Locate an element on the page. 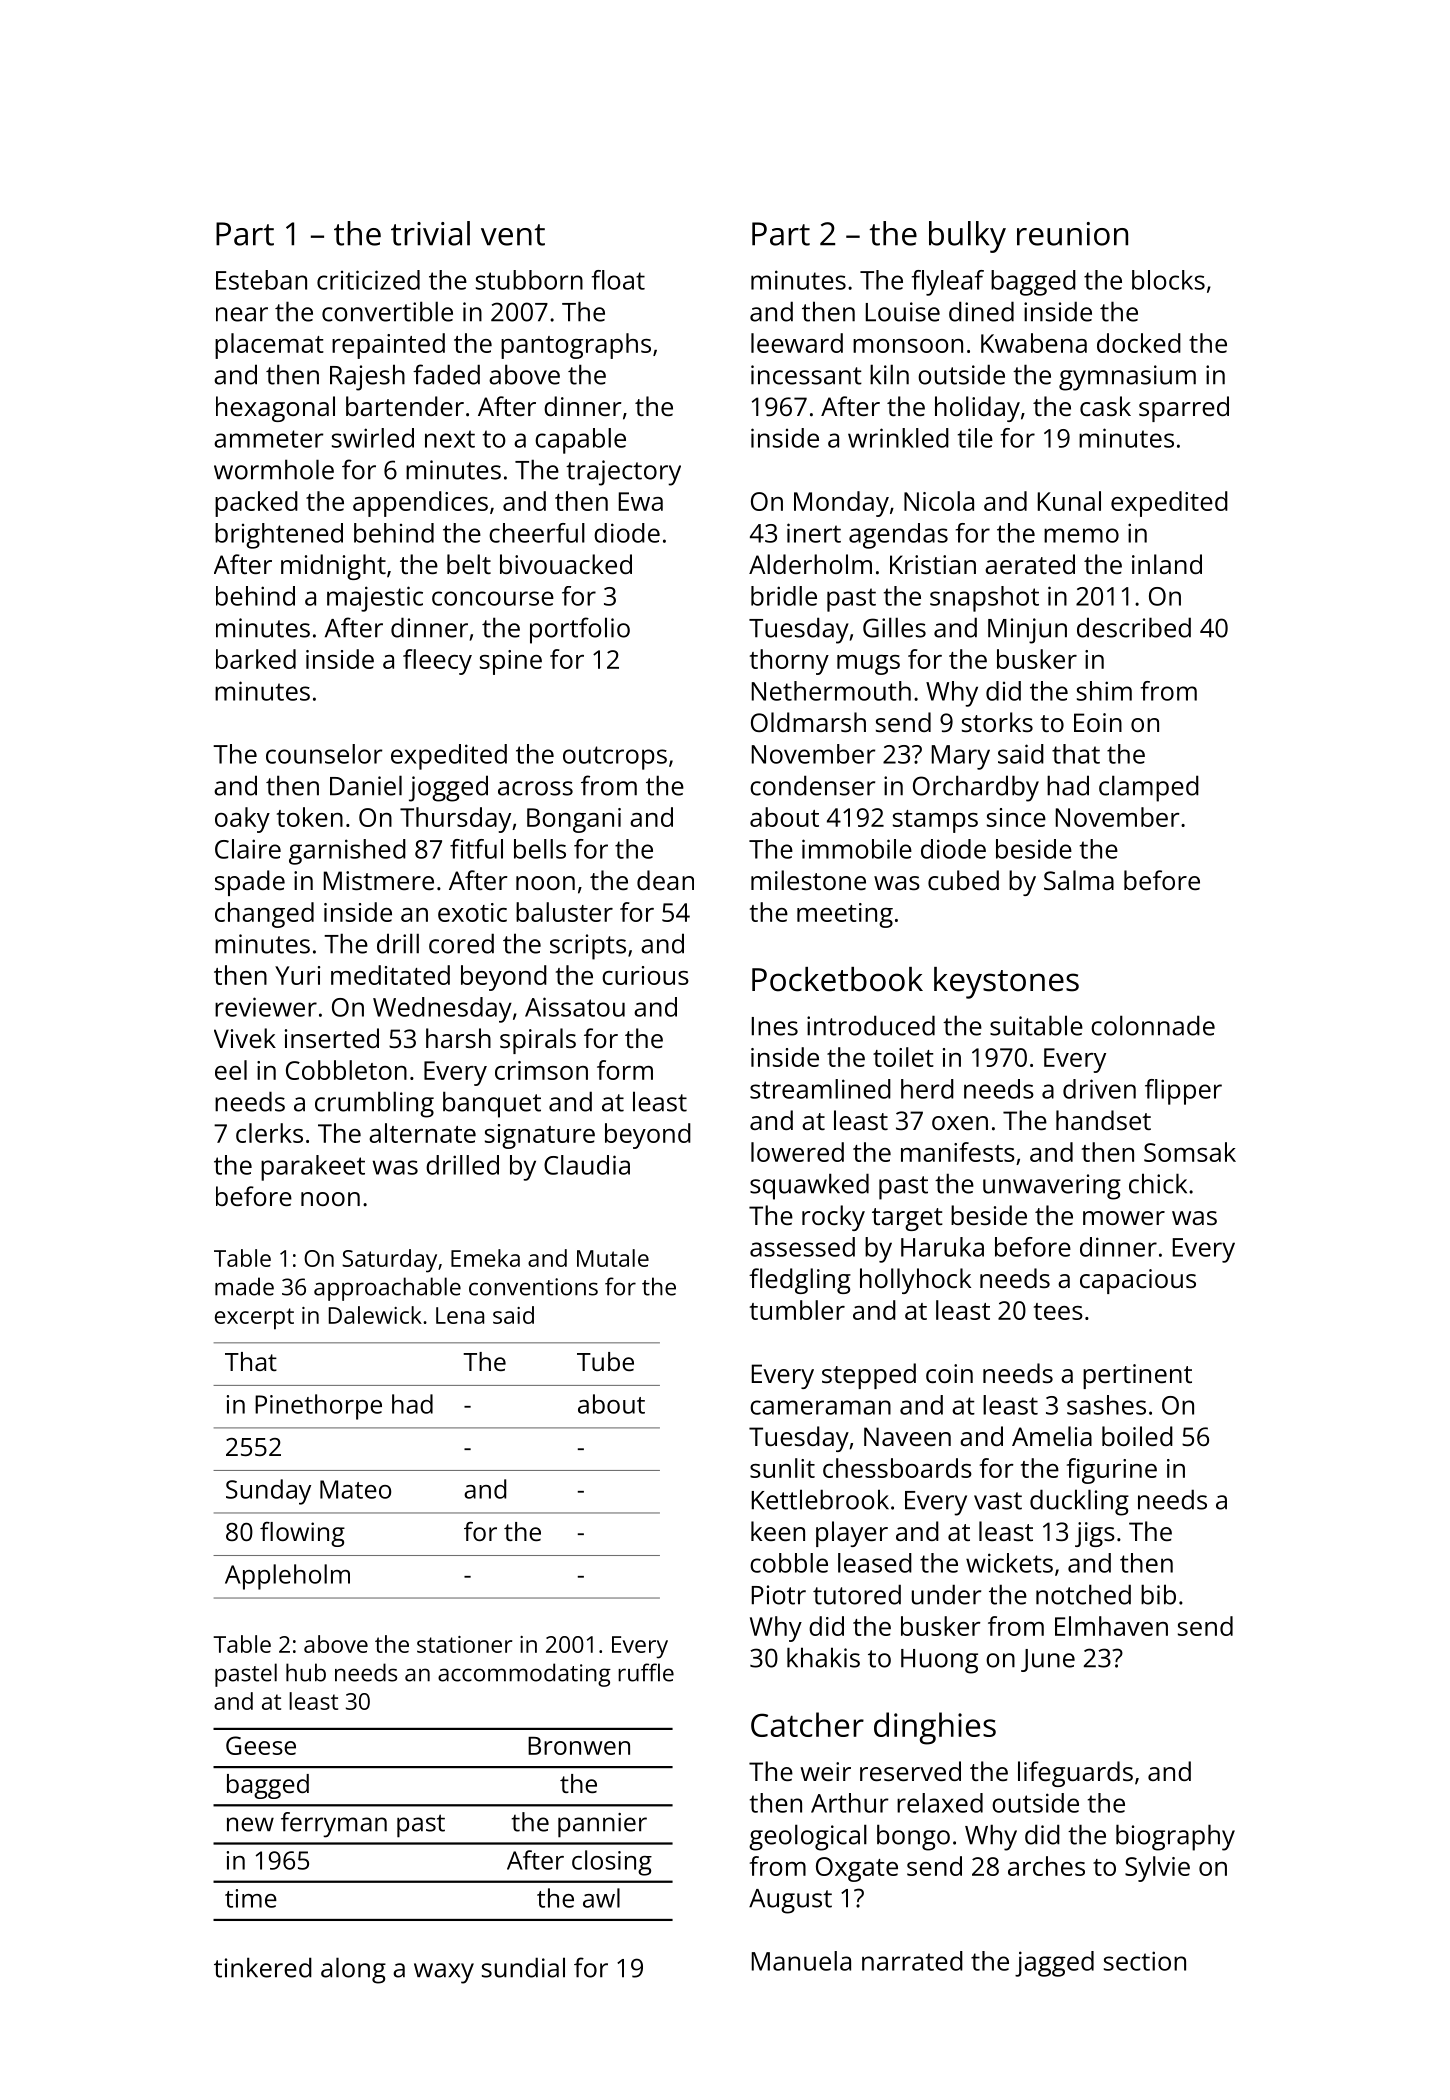 This page has height=2100, width=1450. Ines is located at coordinates (775, 1026).
